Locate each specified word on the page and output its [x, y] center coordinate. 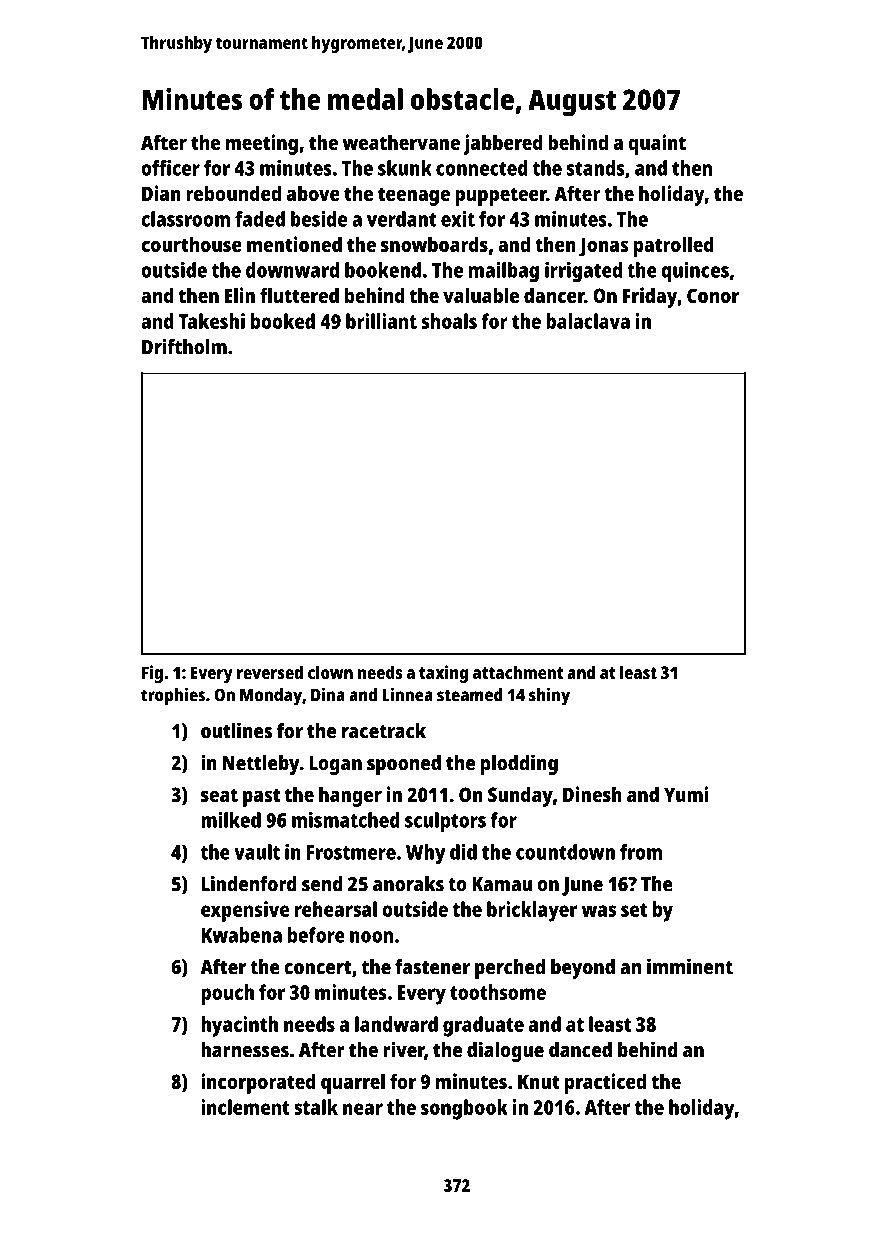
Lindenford [249, 883]
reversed [270, 672]
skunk [405, 168]
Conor [713, 295]
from [641, 852]
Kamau [502, 884]
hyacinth [239, 1026]
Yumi [686, 794]
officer [170, 168]
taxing [443, 674]
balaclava [588, 321]
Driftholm [184, 346]
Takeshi [212, 321]
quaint [657, 144]
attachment [518, 672]
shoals [449, 321]
